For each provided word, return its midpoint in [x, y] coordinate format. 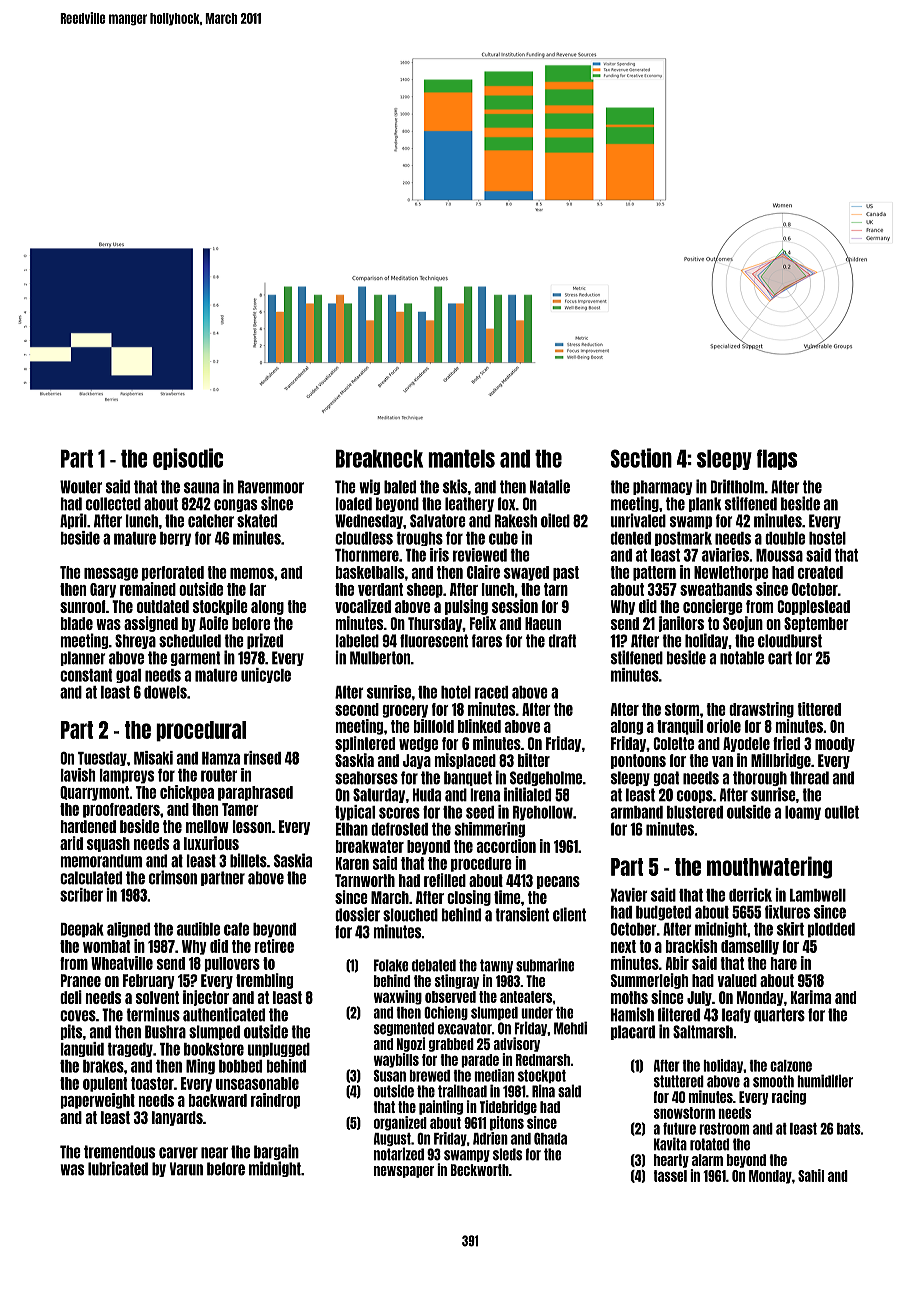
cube [503, 538]
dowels [165, 692]
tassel [670, 1176]
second [357, 709]
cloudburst [790, 641]
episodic [188, 459]
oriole [724, 726]
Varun [186, 1169]
